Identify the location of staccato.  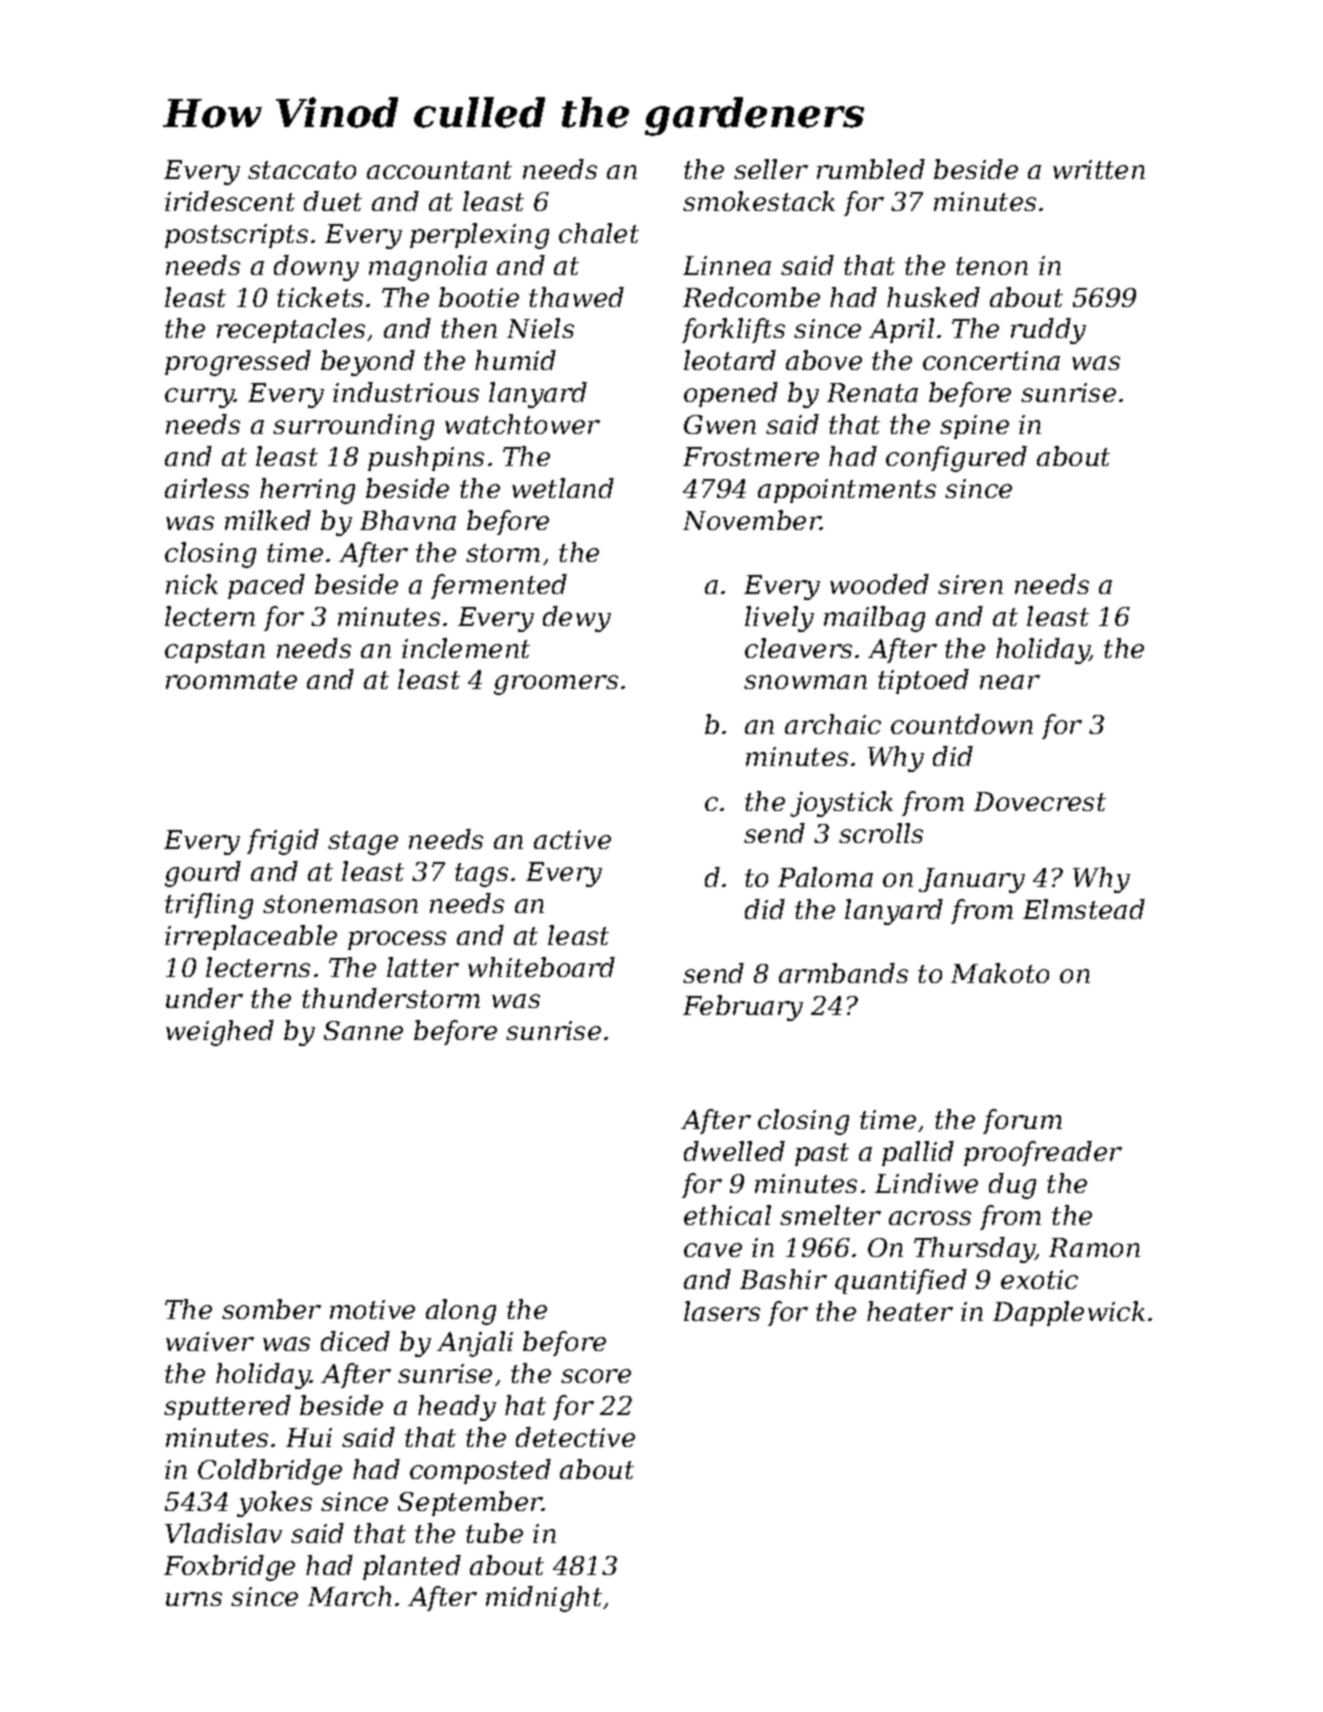
(302, 170).
